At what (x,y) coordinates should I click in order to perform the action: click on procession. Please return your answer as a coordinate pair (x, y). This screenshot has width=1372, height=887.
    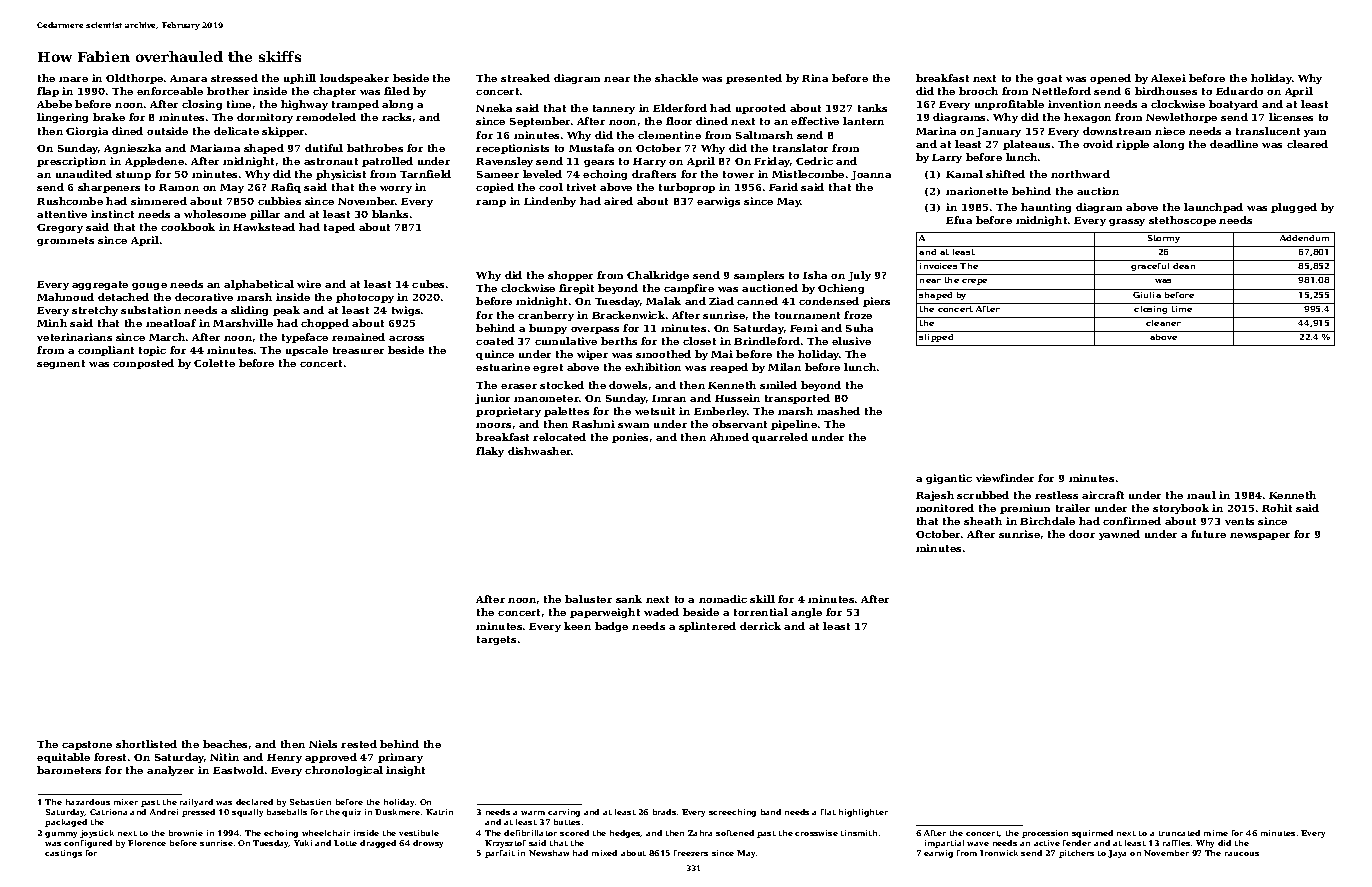
    Looking at the image, I should click on (1045, 834).
